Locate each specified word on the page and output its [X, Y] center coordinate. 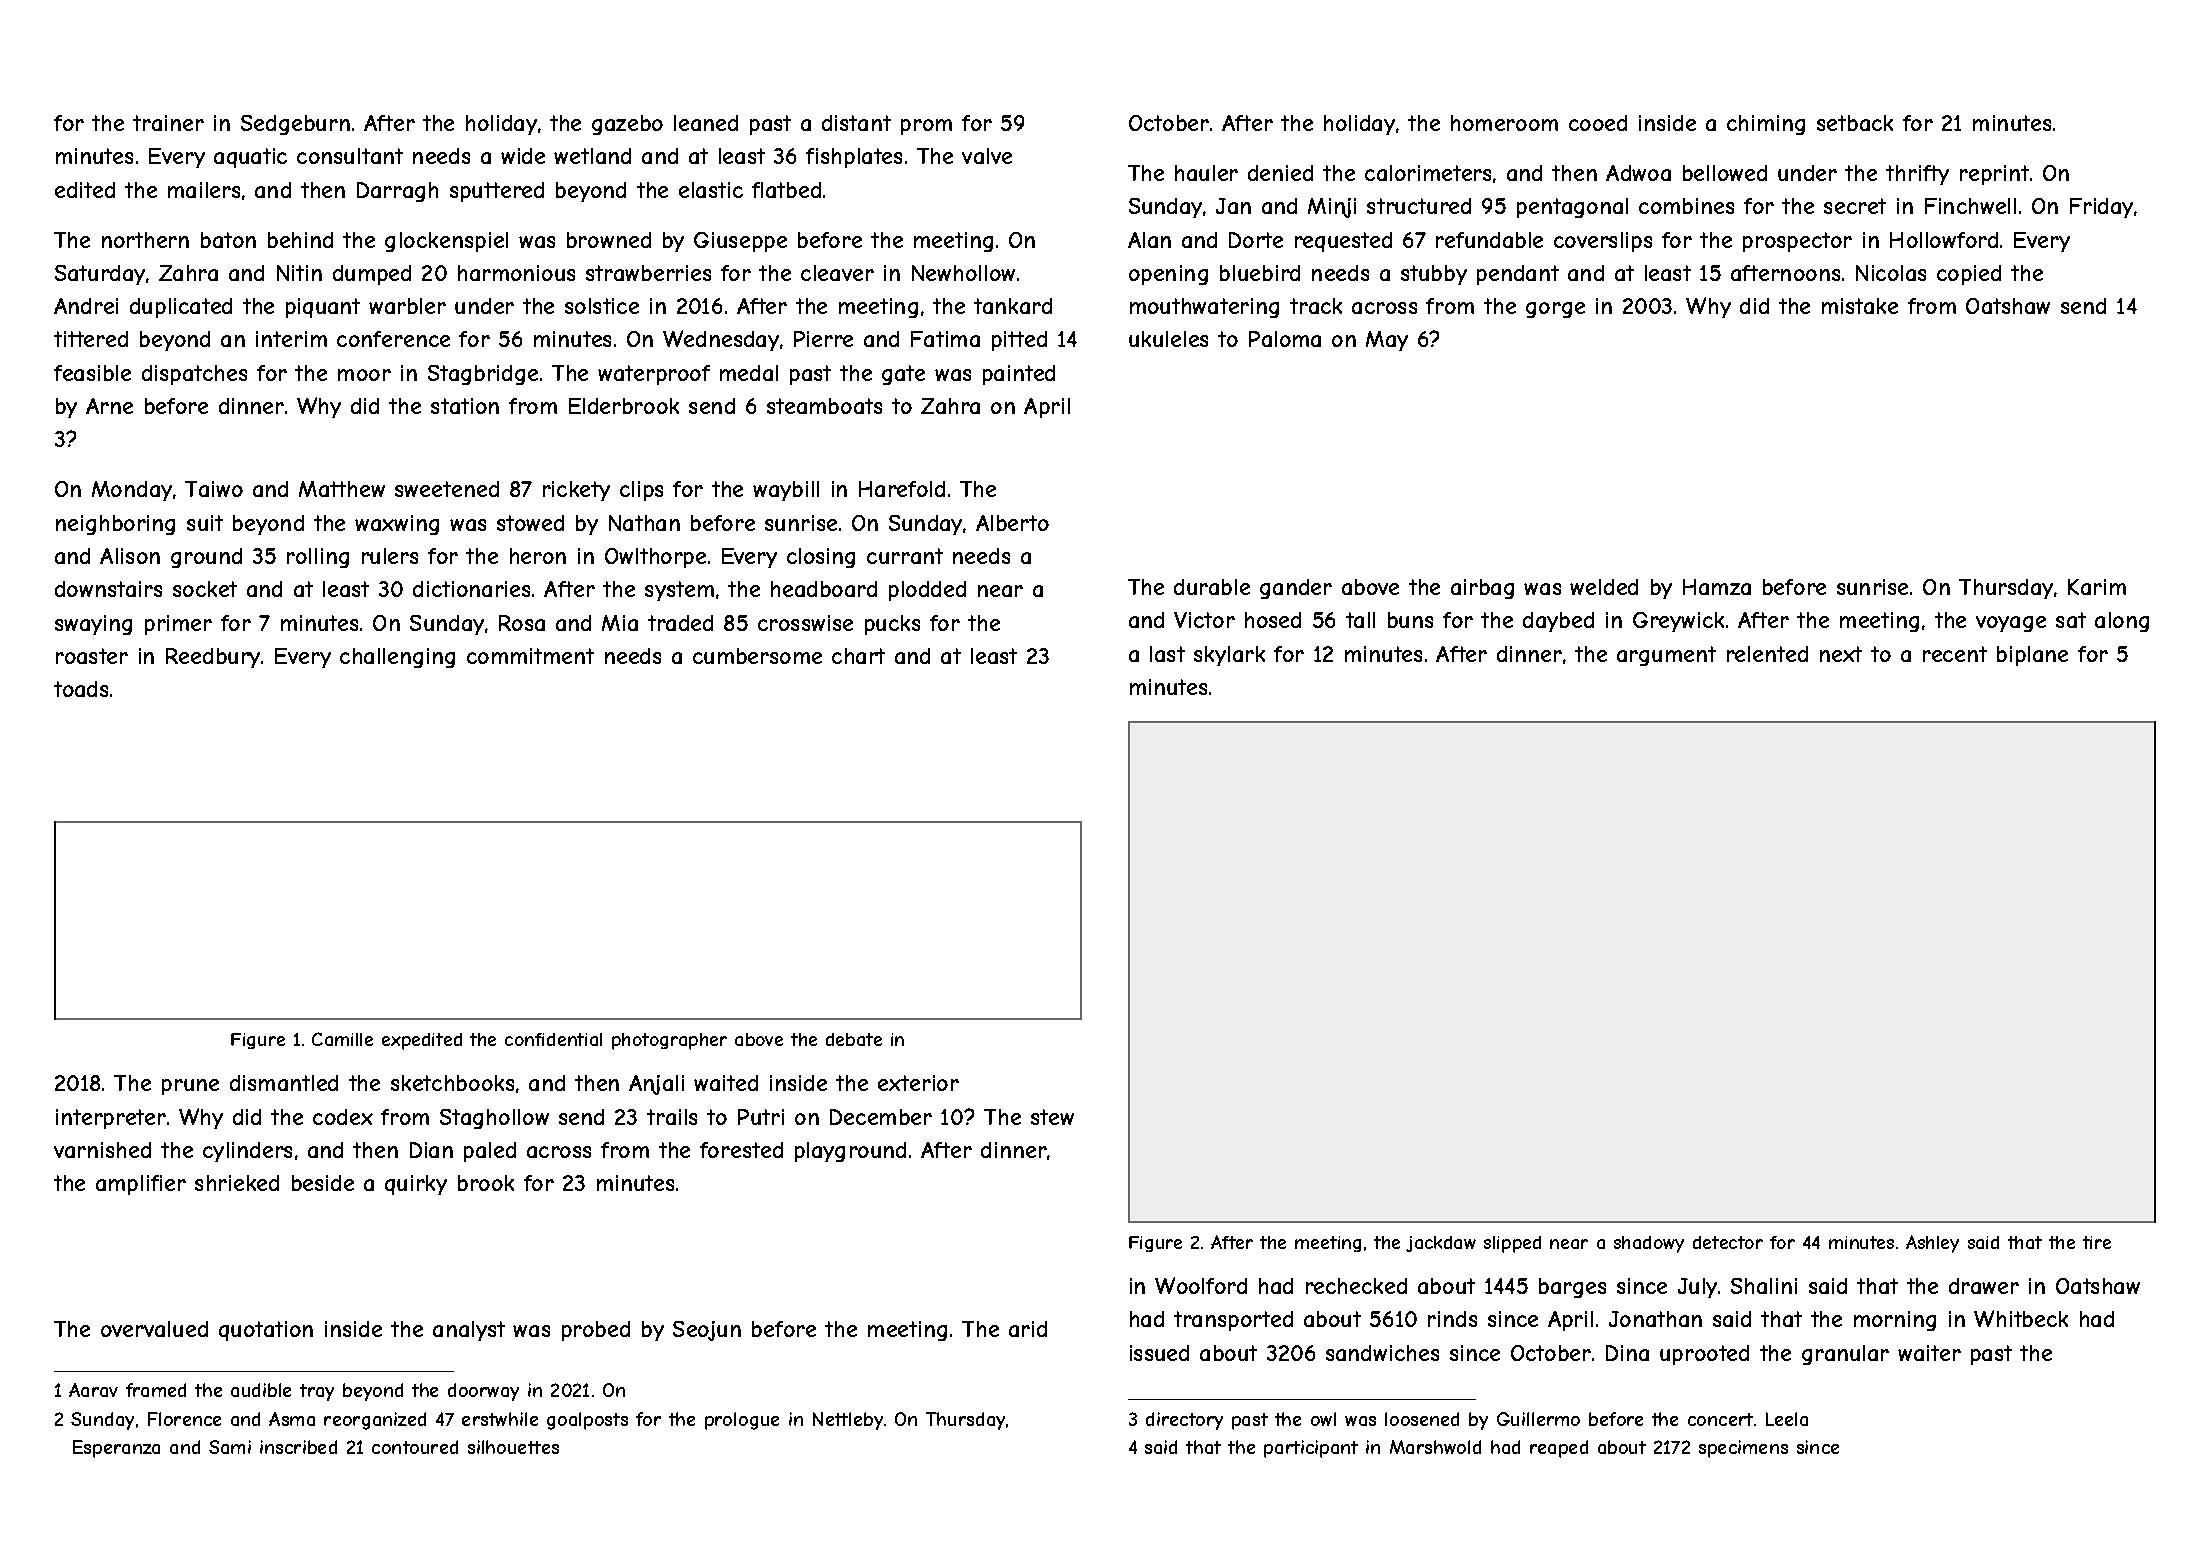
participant [1311, 1449]
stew [1052, 1117]
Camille [342, 1039]
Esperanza [116, 1449]
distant [856, 123]
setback [1855, 123]
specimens [1743, 1449]
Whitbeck [2021, 1318]
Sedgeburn [295, 125]
